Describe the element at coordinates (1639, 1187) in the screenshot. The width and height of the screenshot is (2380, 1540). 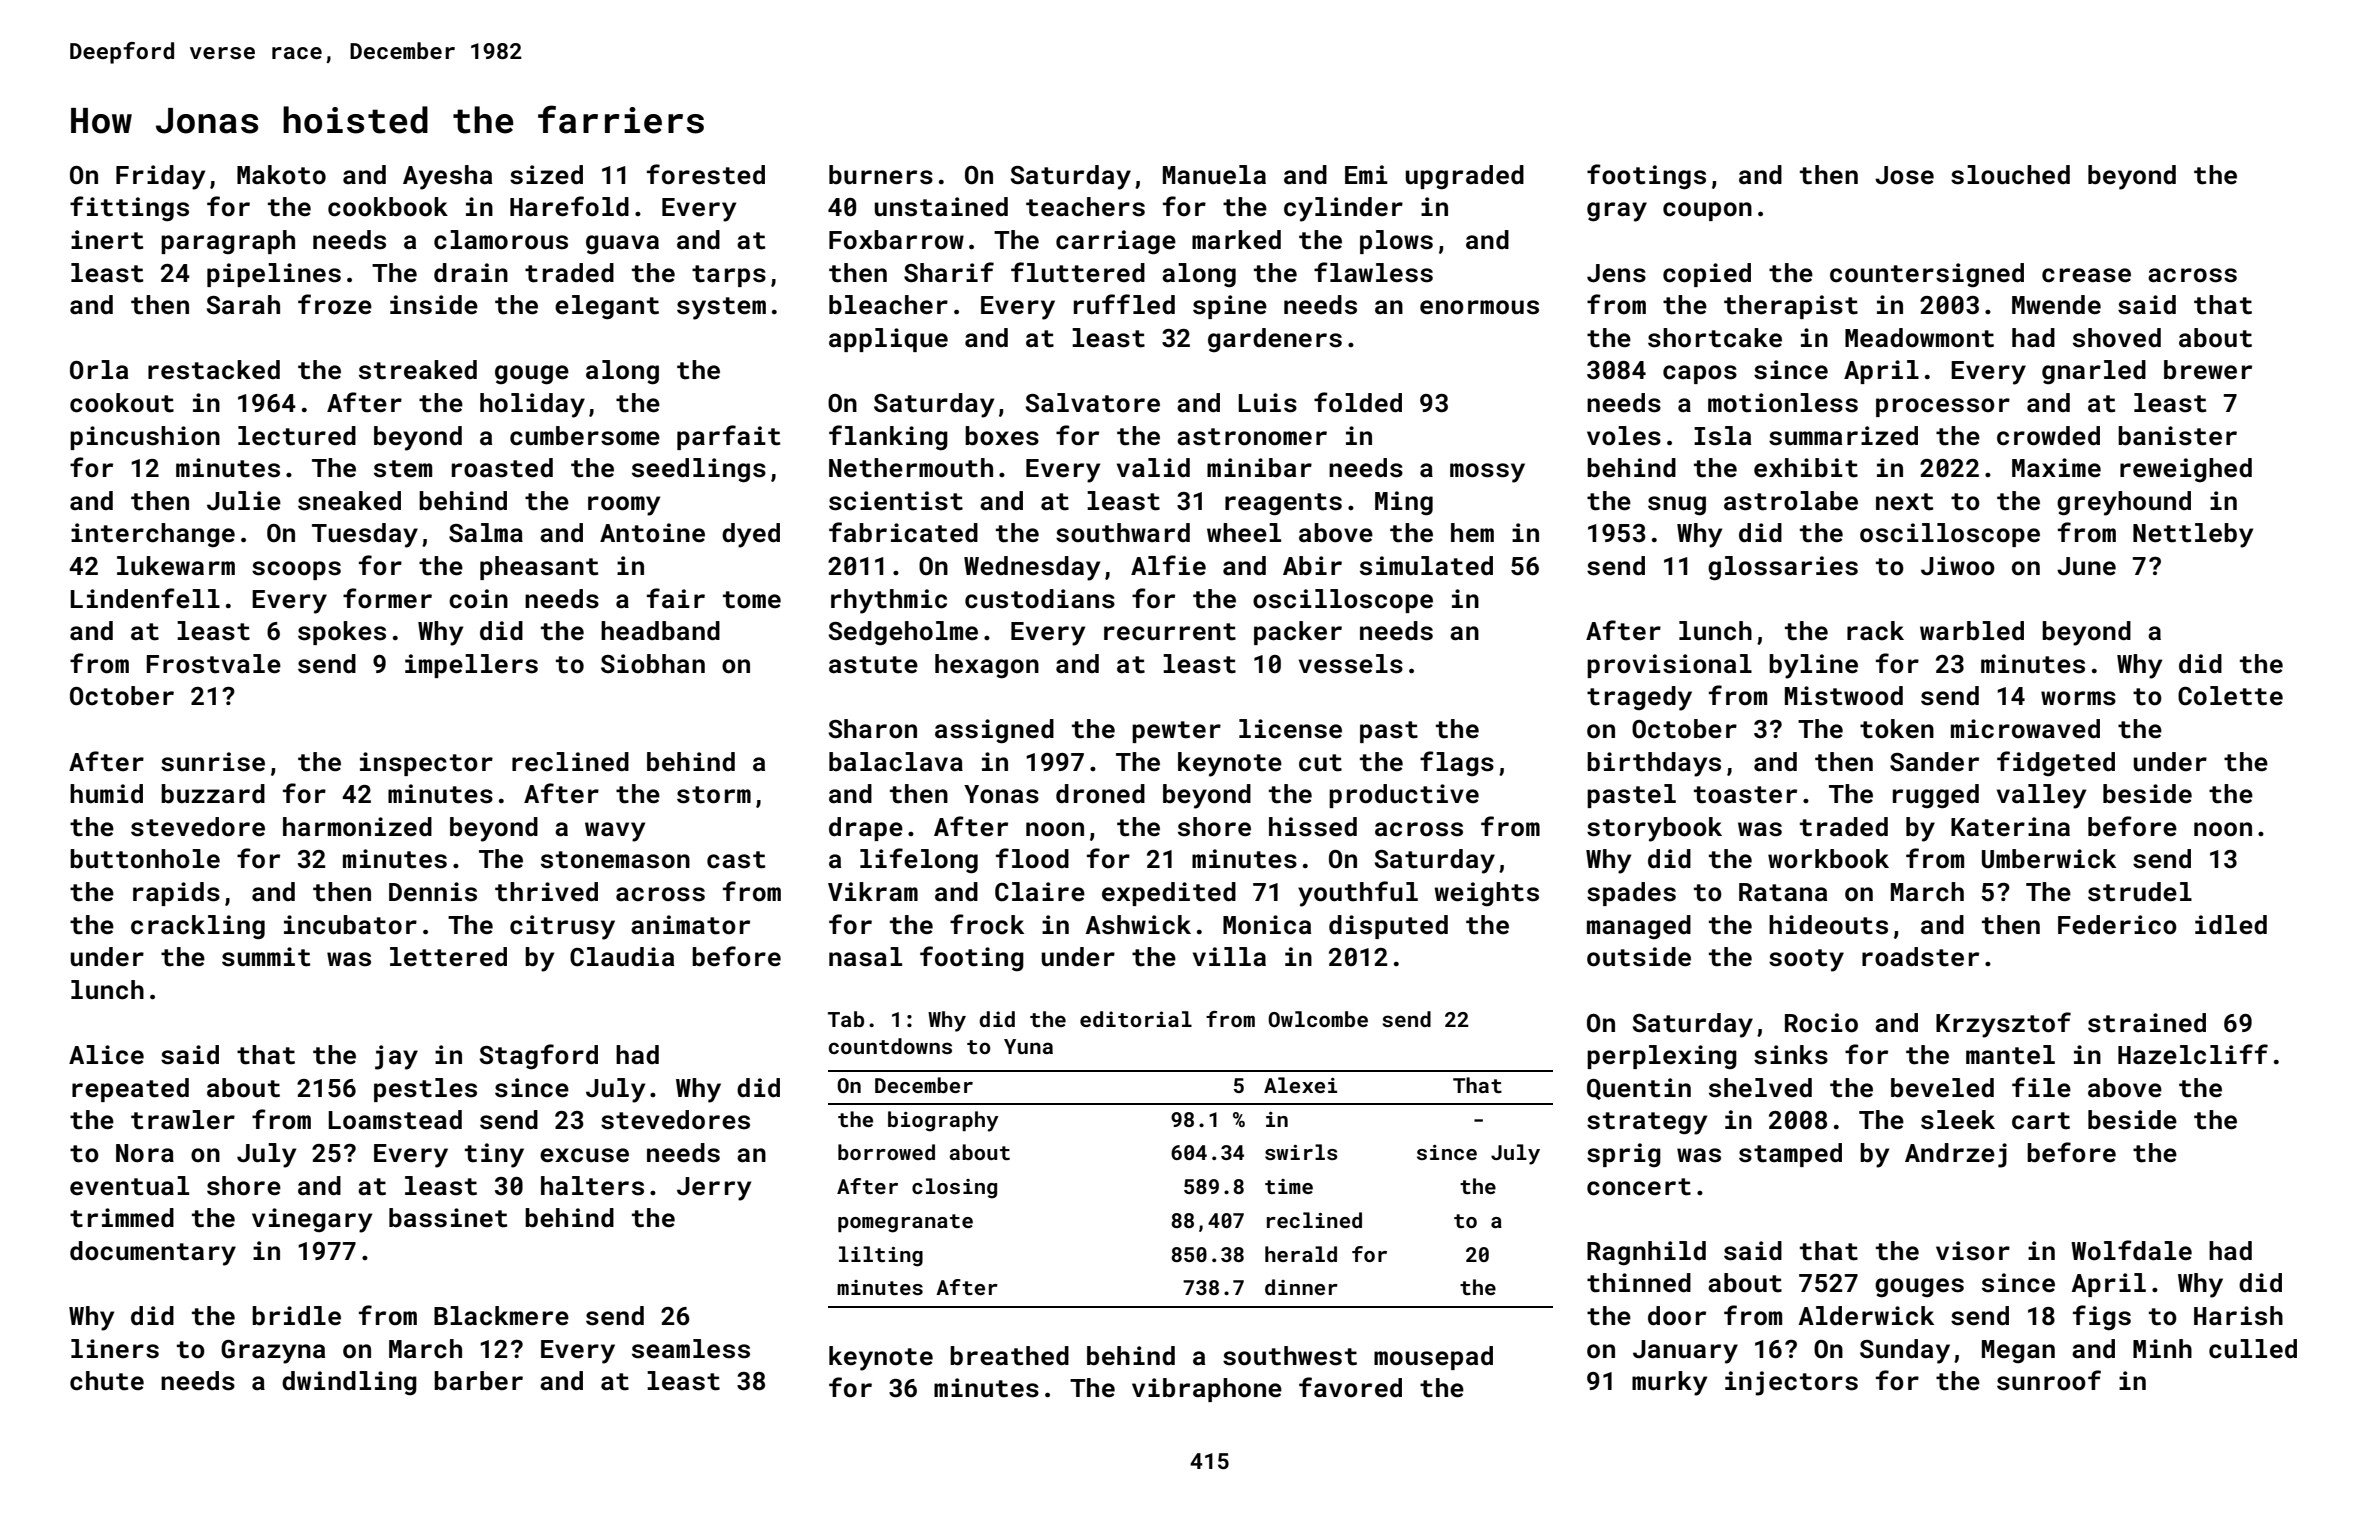
I see `concert` at that location.
